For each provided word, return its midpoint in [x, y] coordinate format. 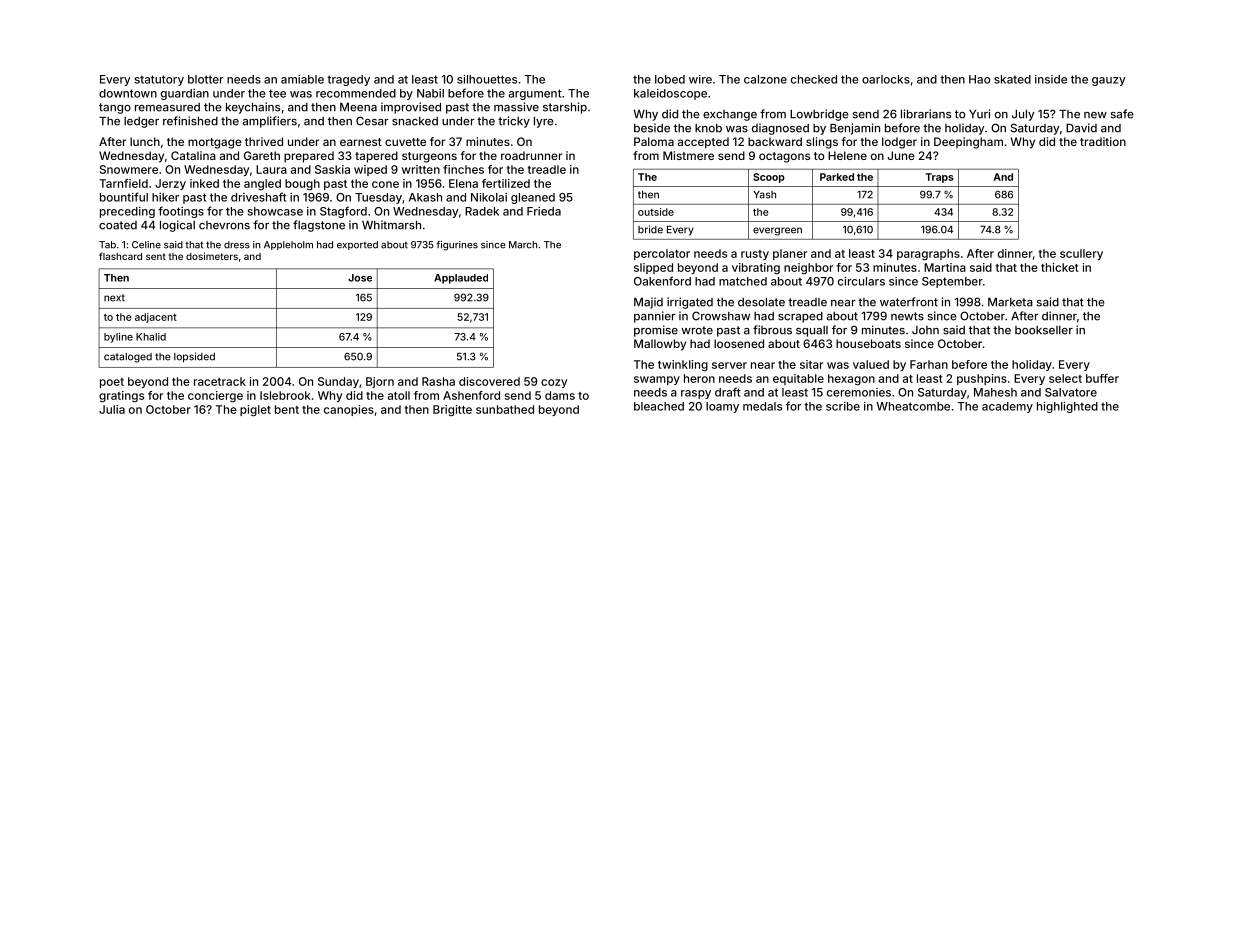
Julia [112, 409]
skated [1012, 79]
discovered [489, 381]
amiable [302, 79]
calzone [765, 79]
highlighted [1067, 407]
